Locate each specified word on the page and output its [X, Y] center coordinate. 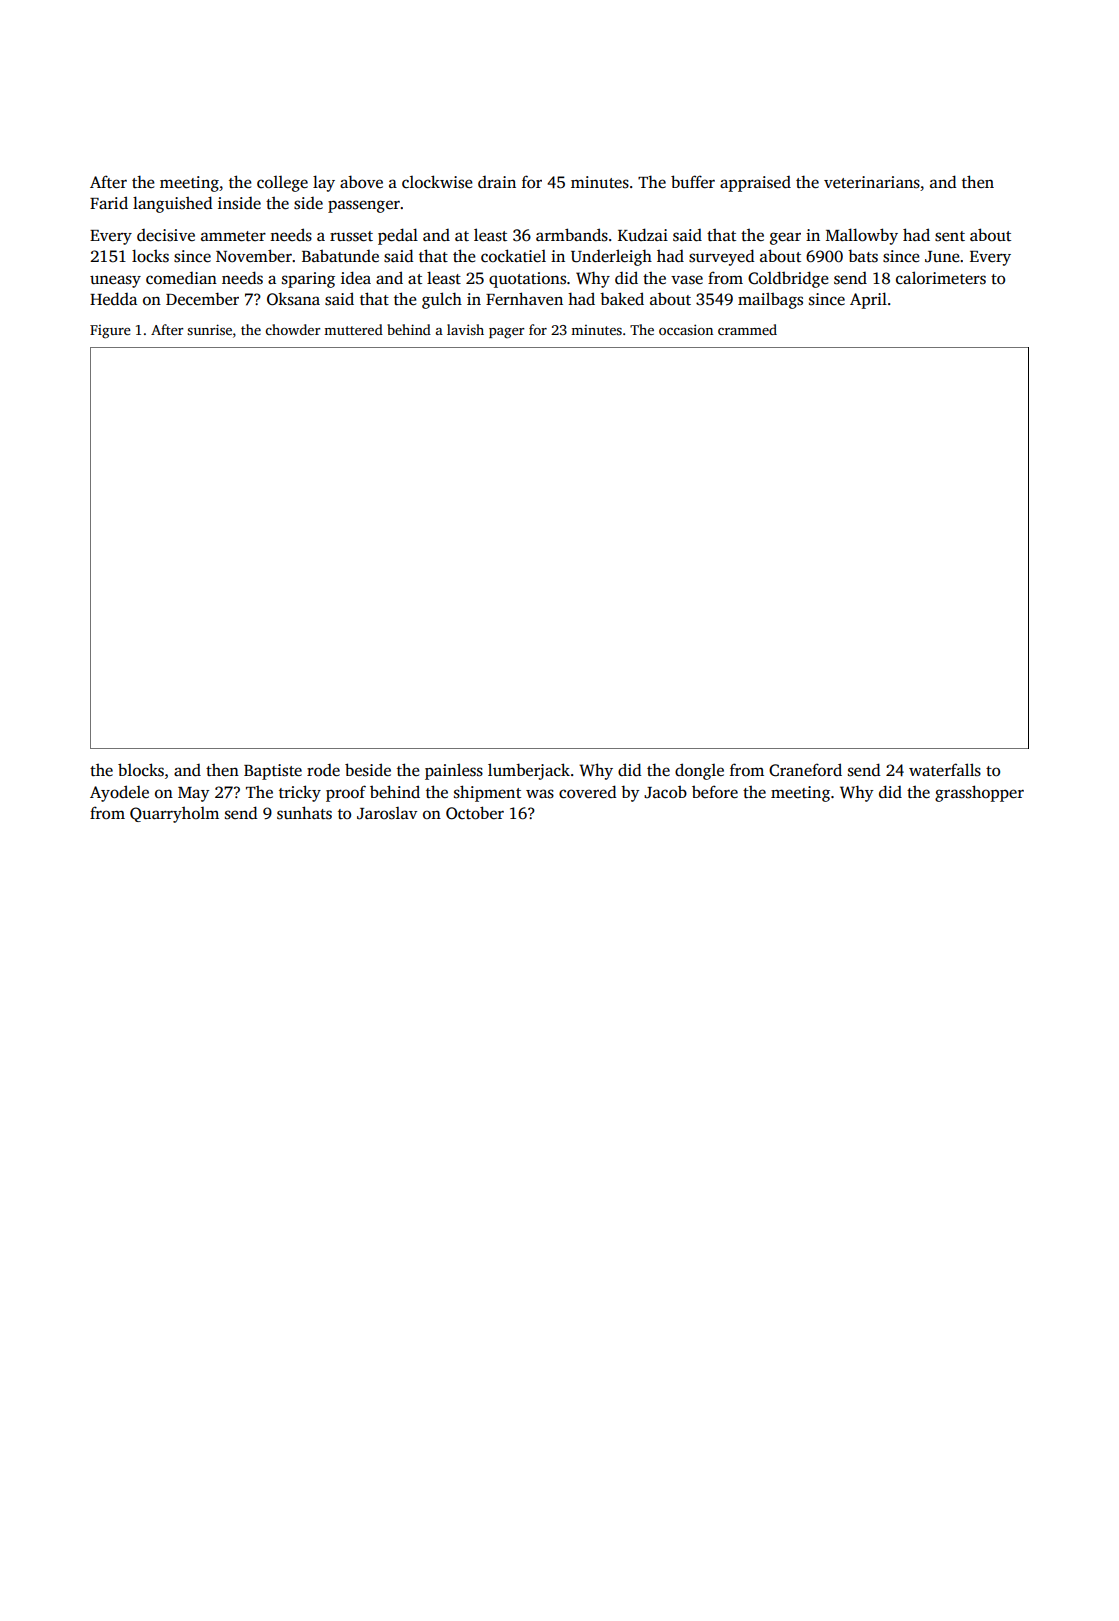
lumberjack [529, 771]
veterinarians [872, 182]
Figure [110, 332]
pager [507, 333]
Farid [109, 202]
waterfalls [945, 770]
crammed [747, 329]
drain [497, 182]
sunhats [304, 813]
